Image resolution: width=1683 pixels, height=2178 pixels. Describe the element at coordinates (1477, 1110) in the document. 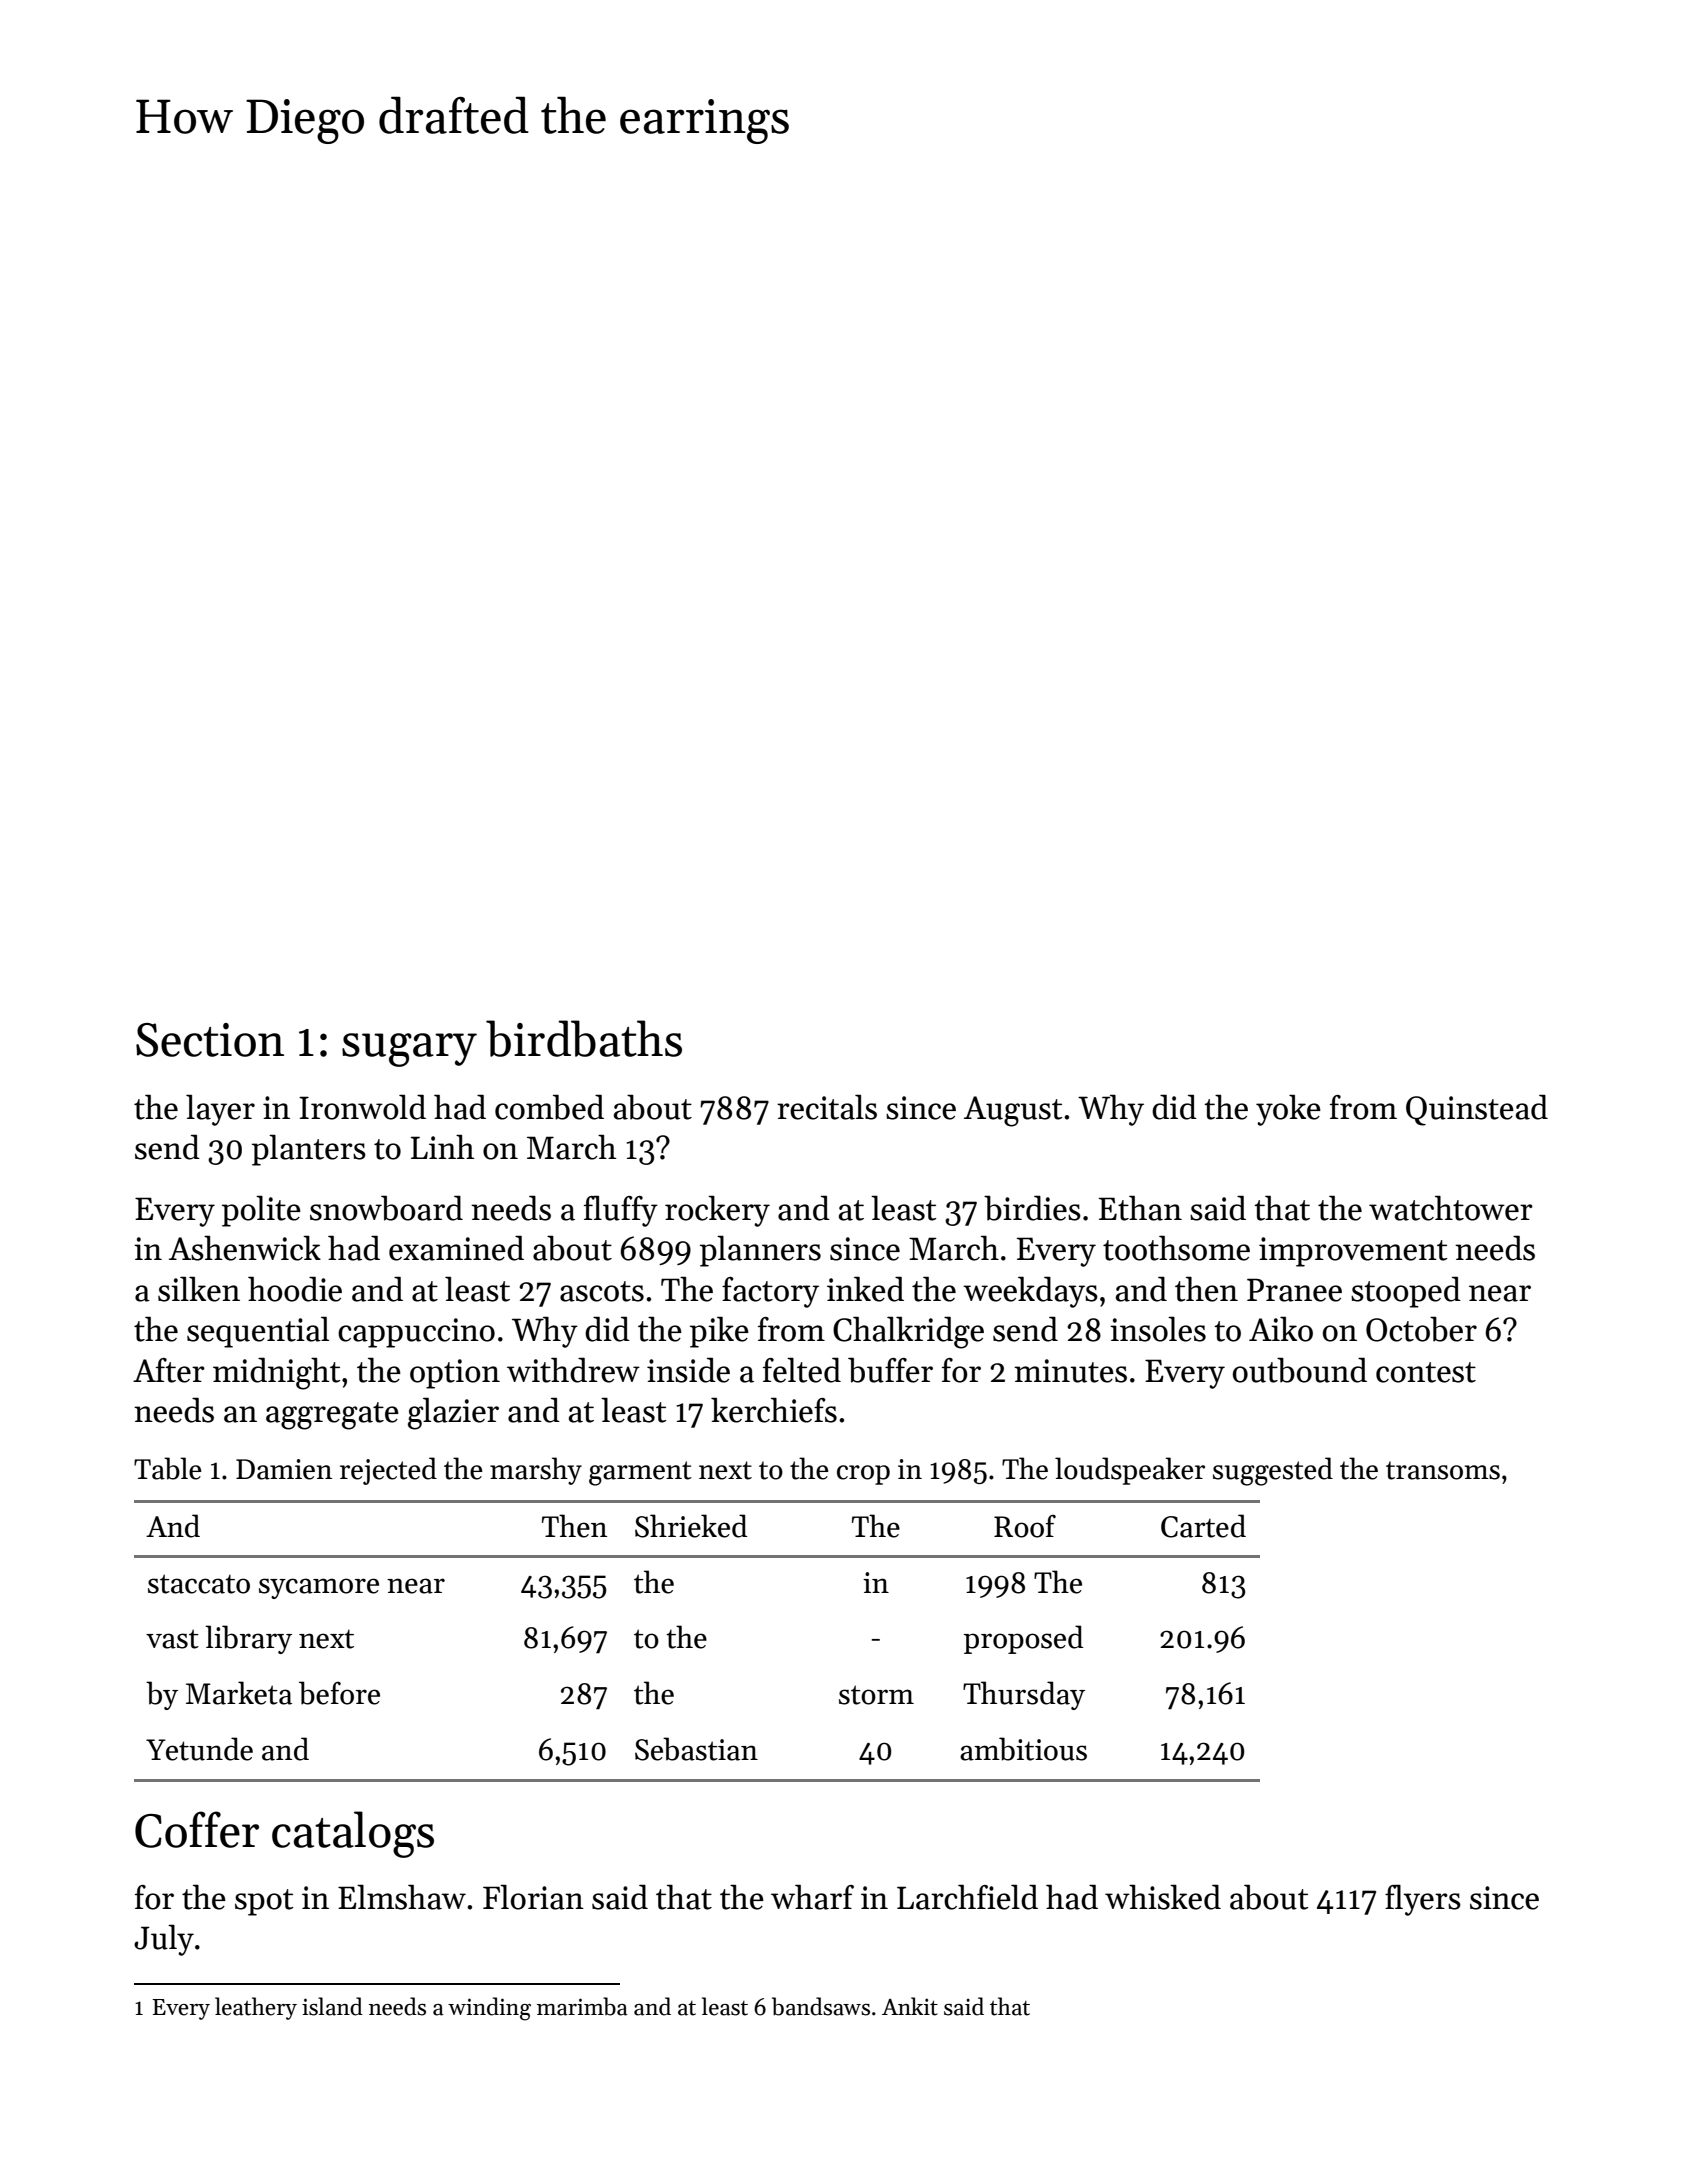

I see `Quinstead` at that location.
